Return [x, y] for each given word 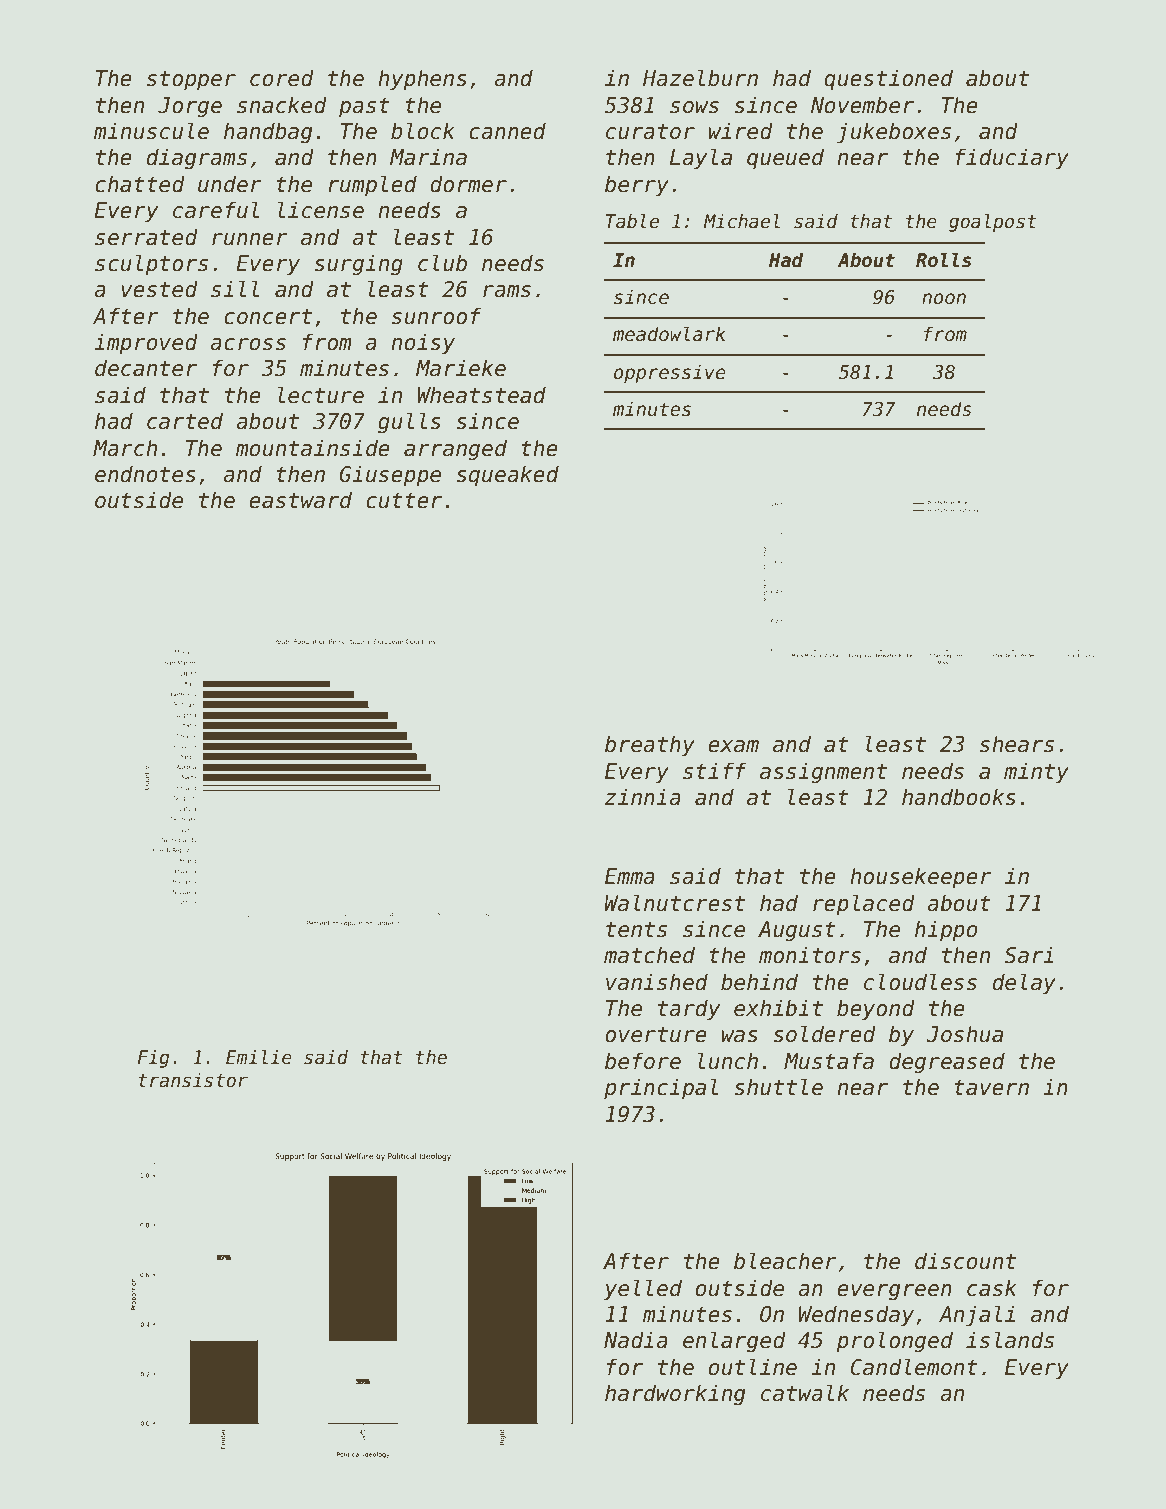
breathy [650, 746]
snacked [282, 105]
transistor [193, 1080]
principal [661, 1089]
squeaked [507, 476]
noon [944, 299]
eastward [300, 500]
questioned [888, 80]
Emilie [259, 1057]
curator [650, 132]
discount [965, 1261]
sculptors [151, 265]
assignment [823, 773]
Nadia [636, 1340]
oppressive [670, 373]
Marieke [461, 368]
